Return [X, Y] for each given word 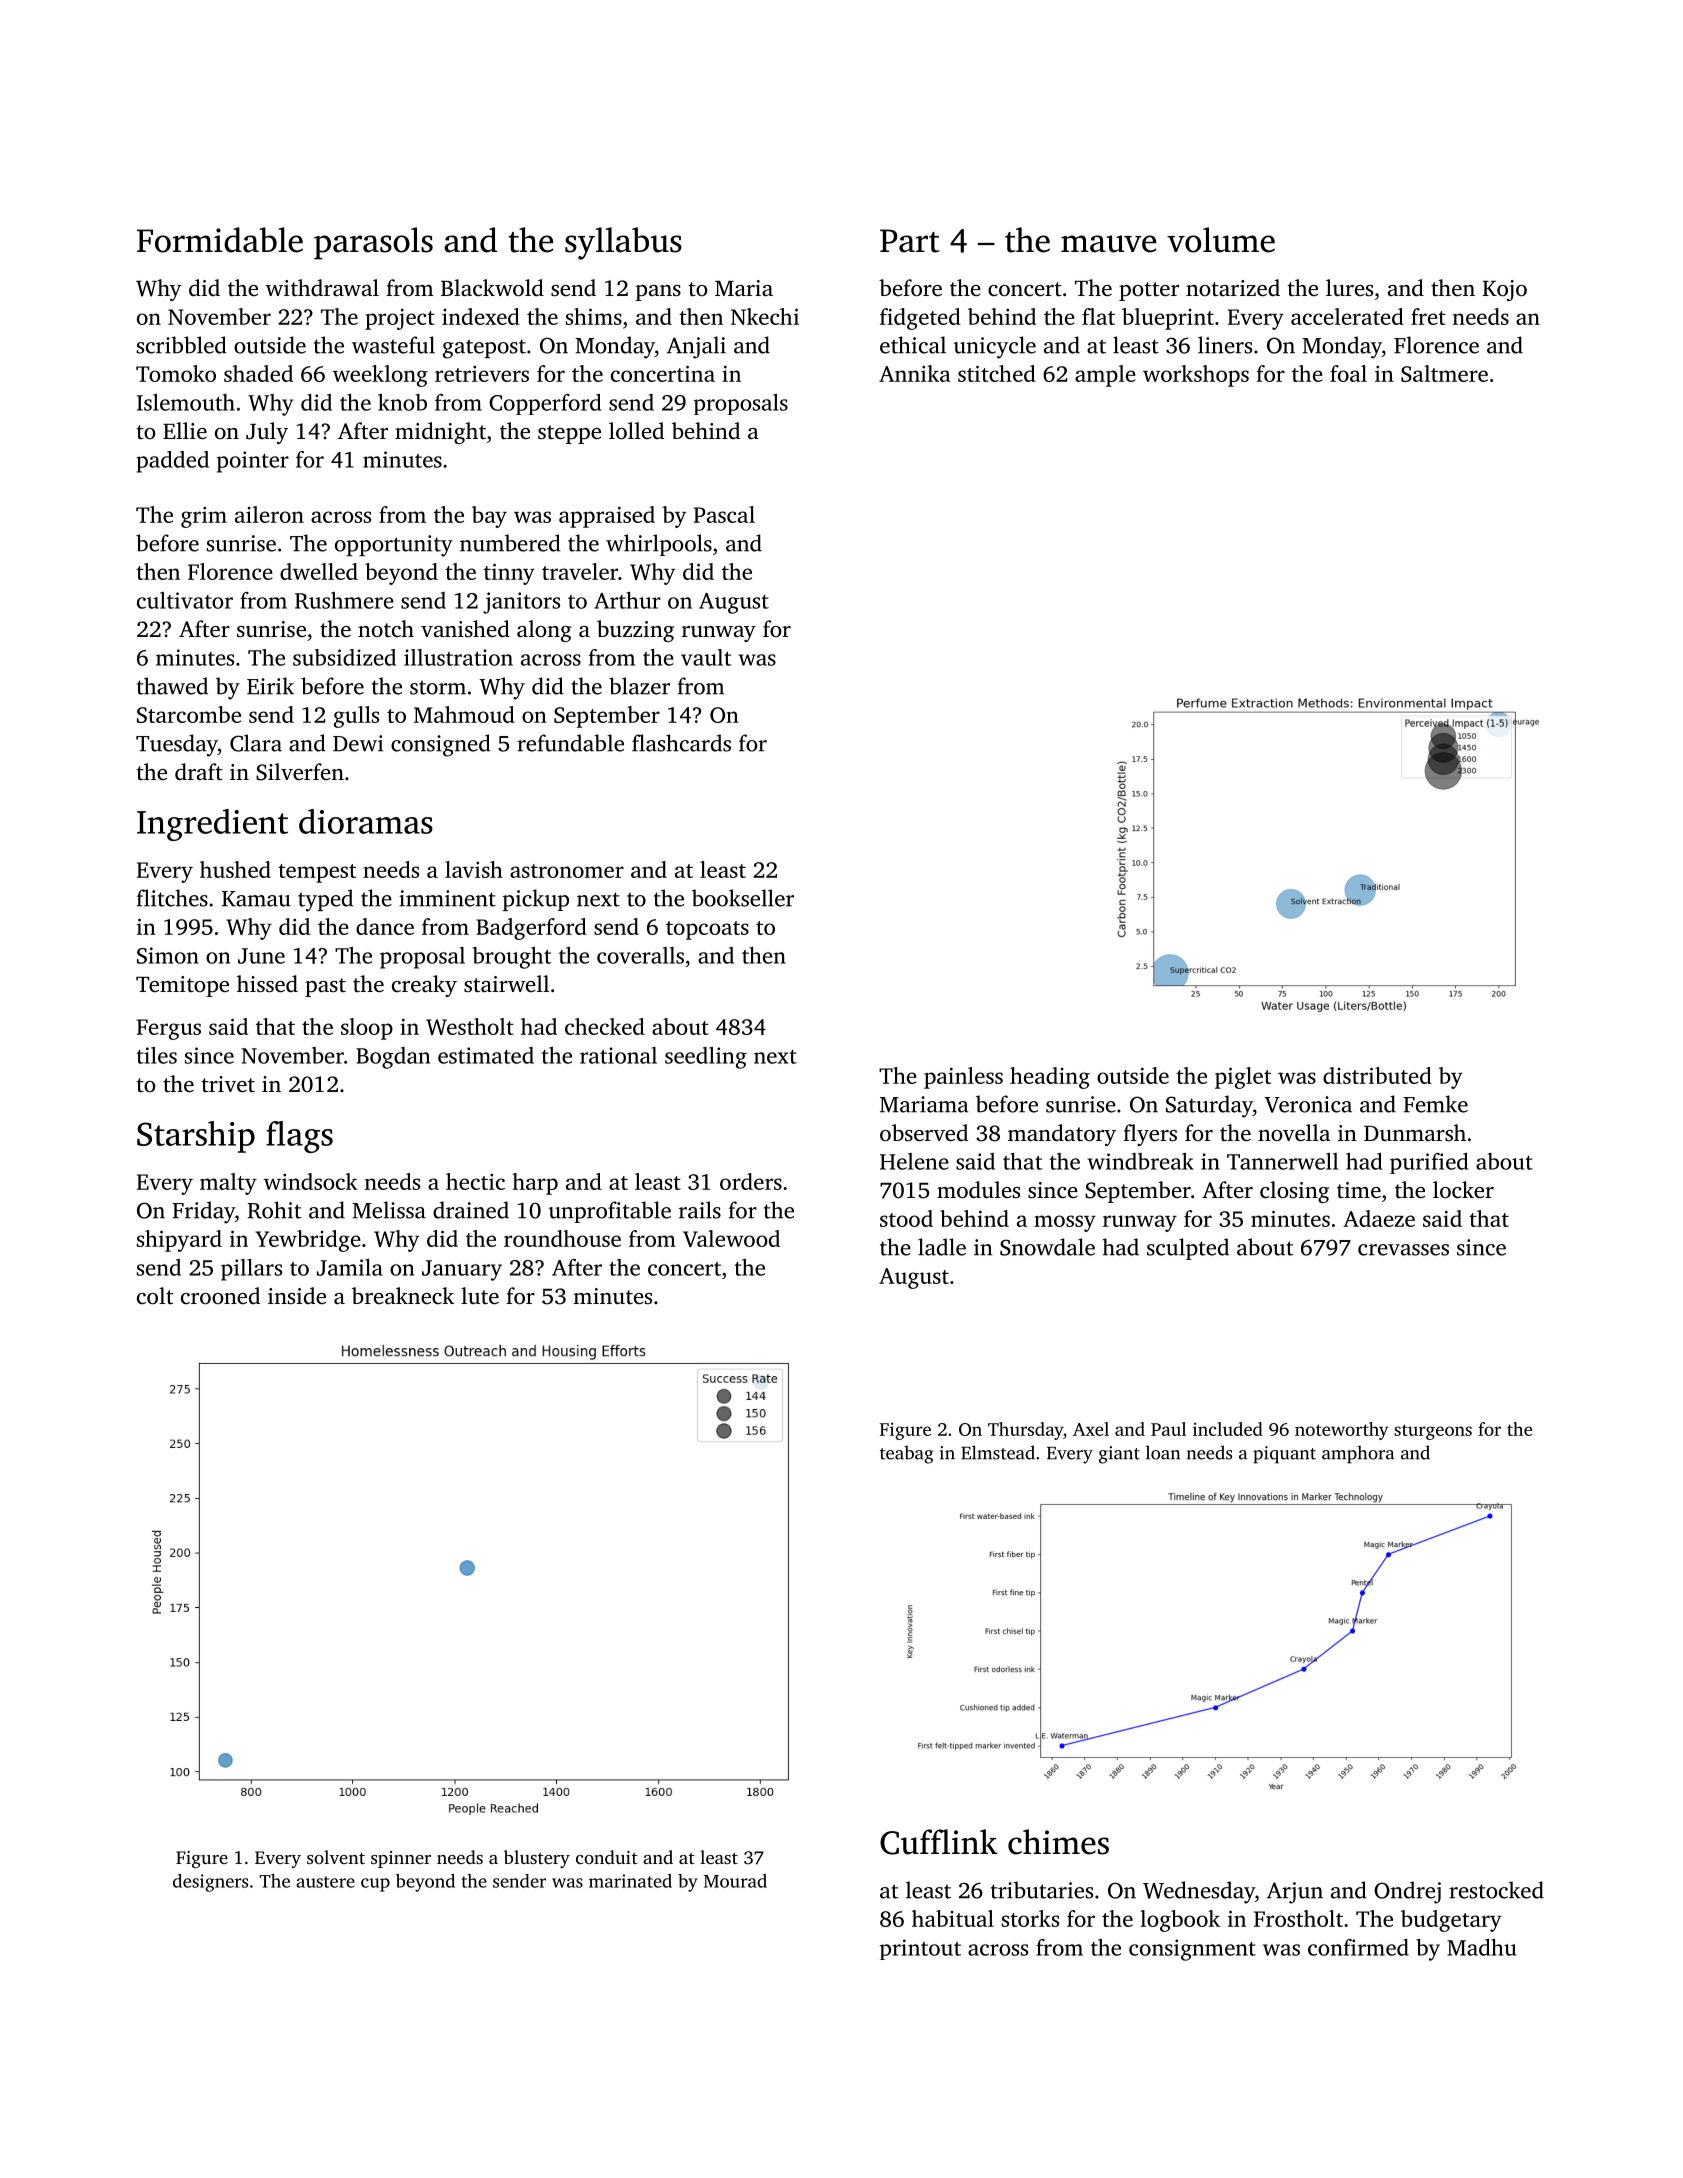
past [325, 987]
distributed [1377, 1075]
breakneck [403, 1295]
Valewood [731, 1238]
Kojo [1504, 290]
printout [920, 1949]
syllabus [623, 243]
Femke [1435, 1104]
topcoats [707, 930]
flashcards [681, 743]
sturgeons [1433, 1432]
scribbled [182, 345]
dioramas [366, 821]
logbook [1180, 1921]
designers [210, 1883]
